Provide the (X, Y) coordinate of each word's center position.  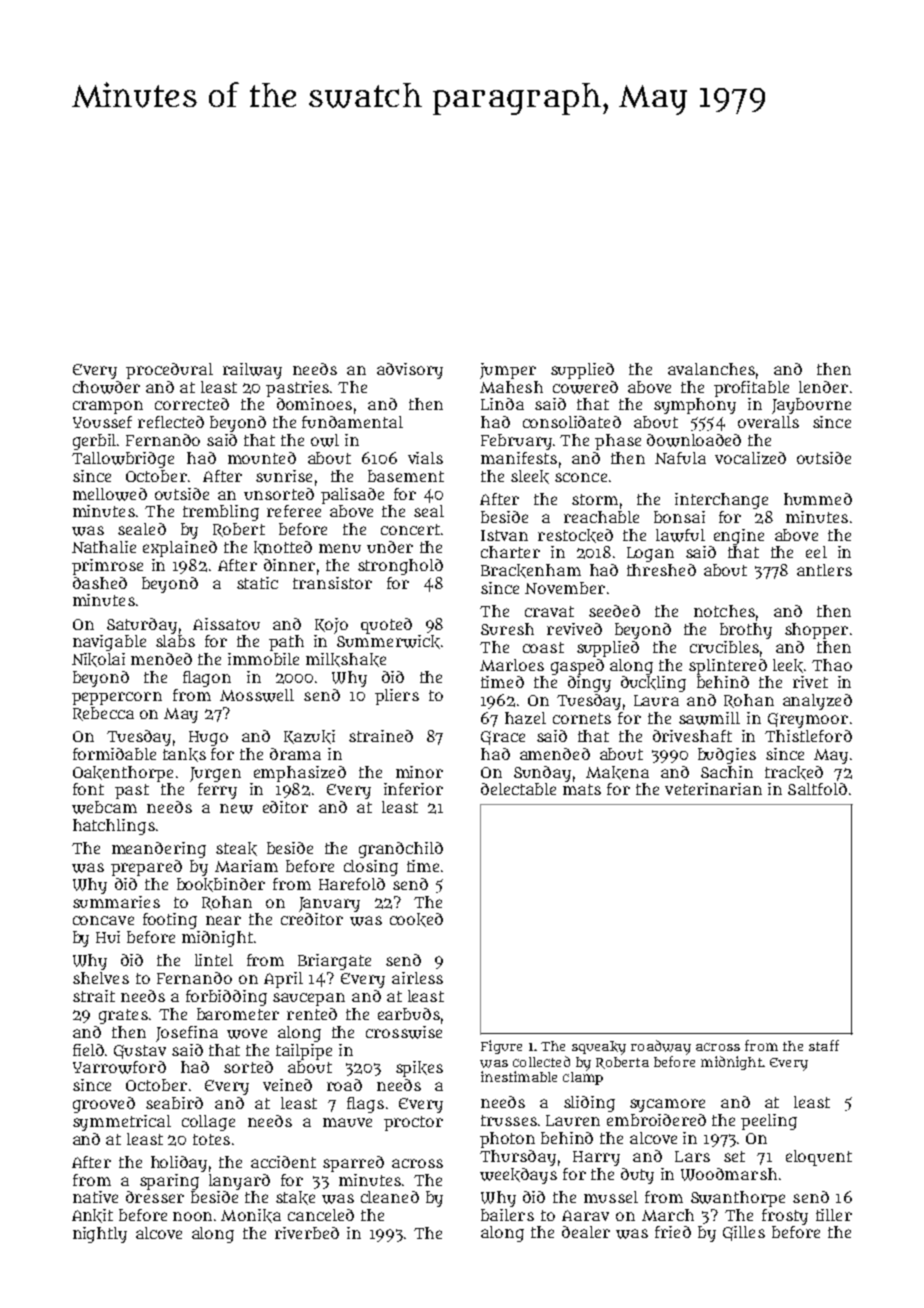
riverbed (307, 1233)
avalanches (711, 369)
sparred (353, 1164)
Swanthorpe (738, 1199)
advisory (410, 371)
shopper (816, 631)
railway (252, 371)
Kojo (331, 626)
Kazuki (309, 737)
